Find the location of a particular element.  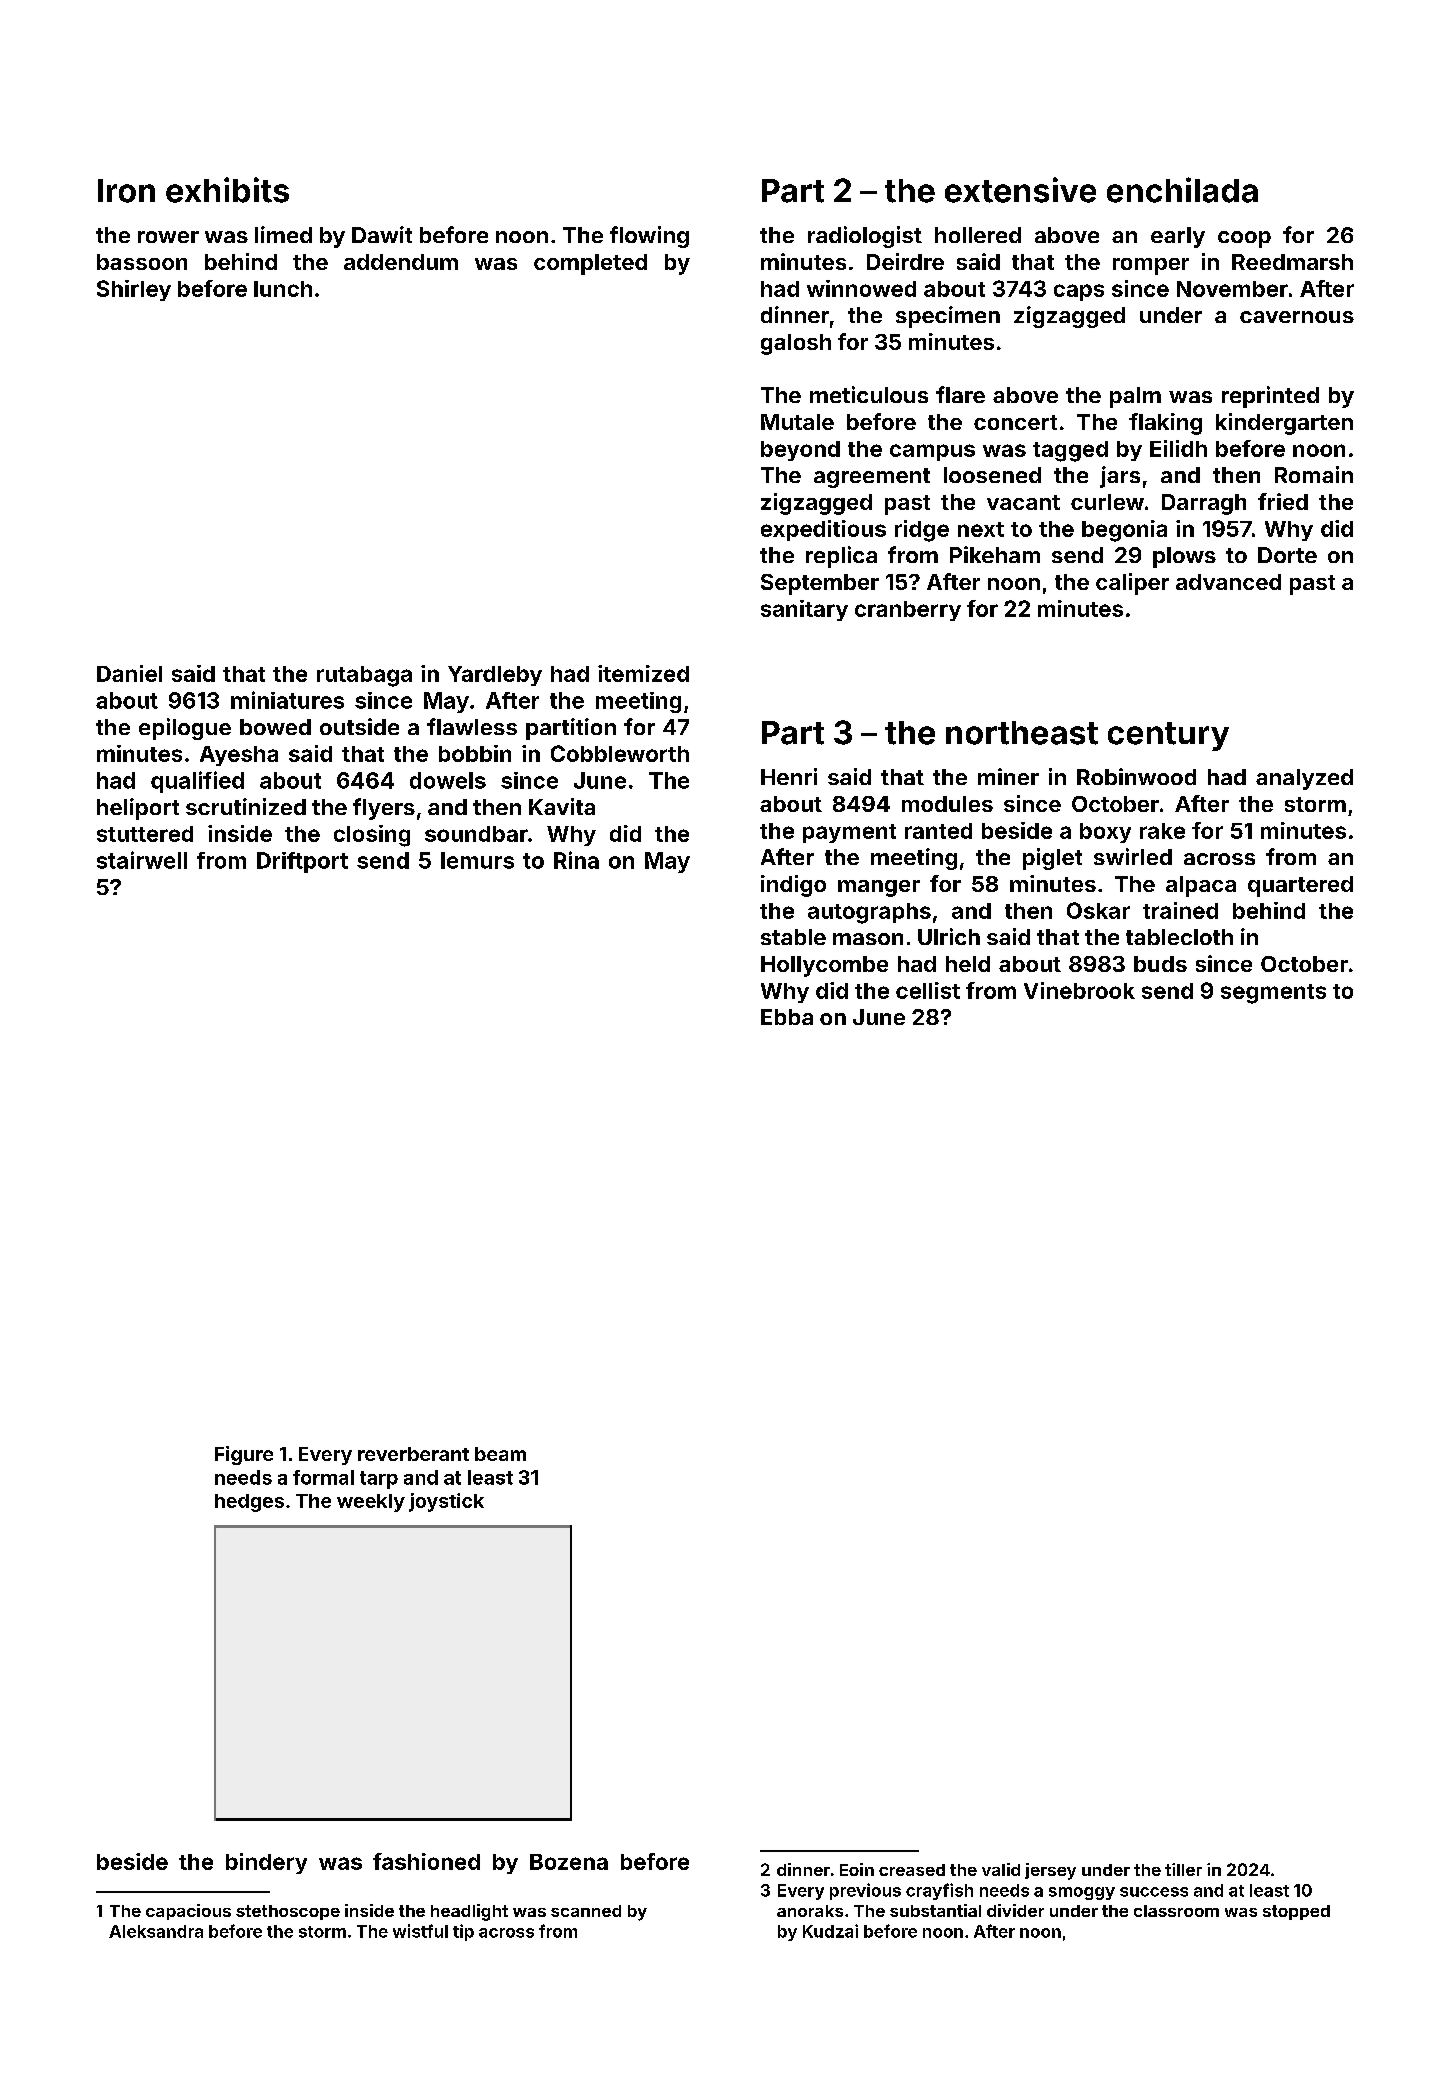

segments is located at coordinates (1273, 994).
